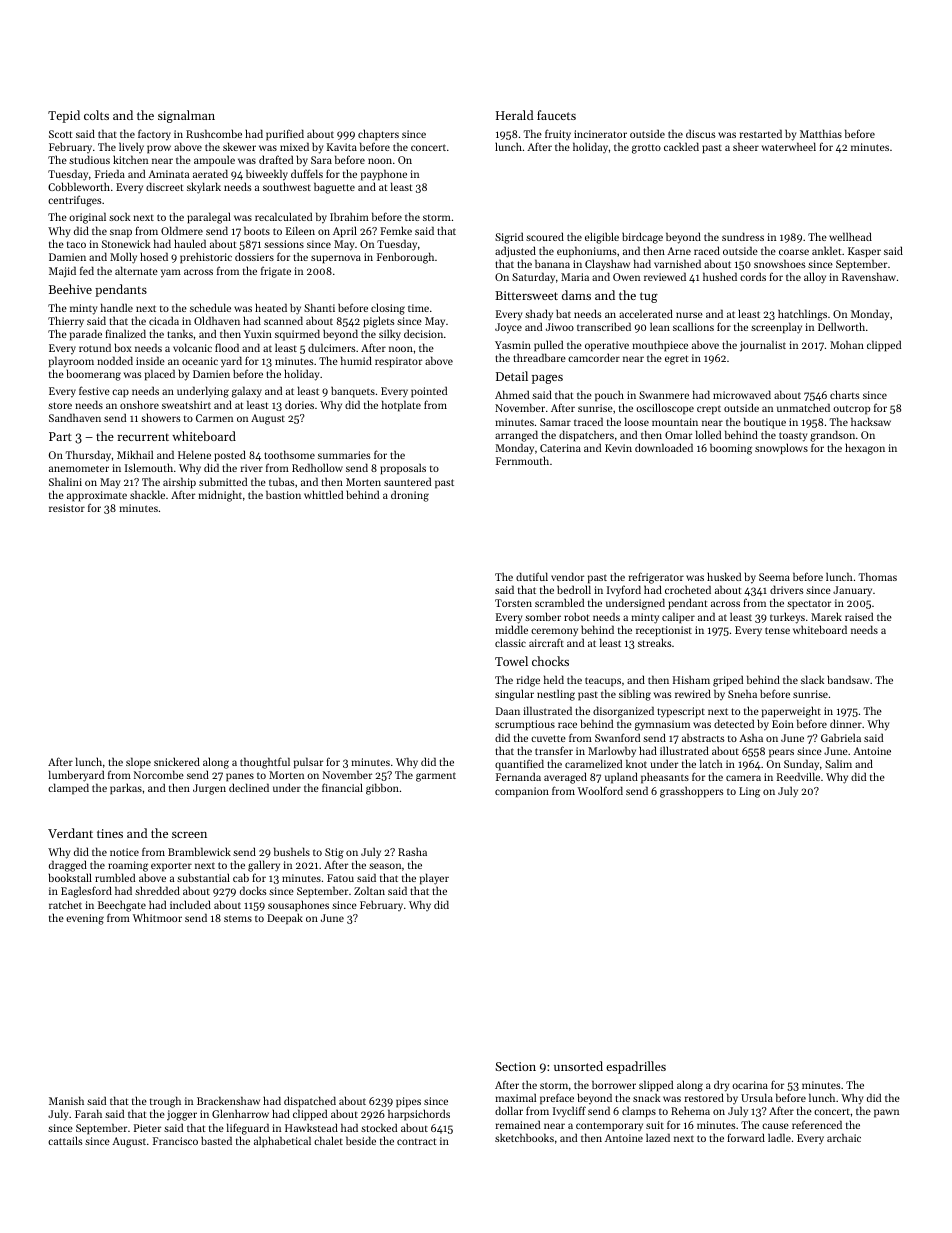 This document has width=952, height=1233. What do you see at coordinates (88, 1113) in the document?
I see `Farah` at bounding box center [88, 1113].
